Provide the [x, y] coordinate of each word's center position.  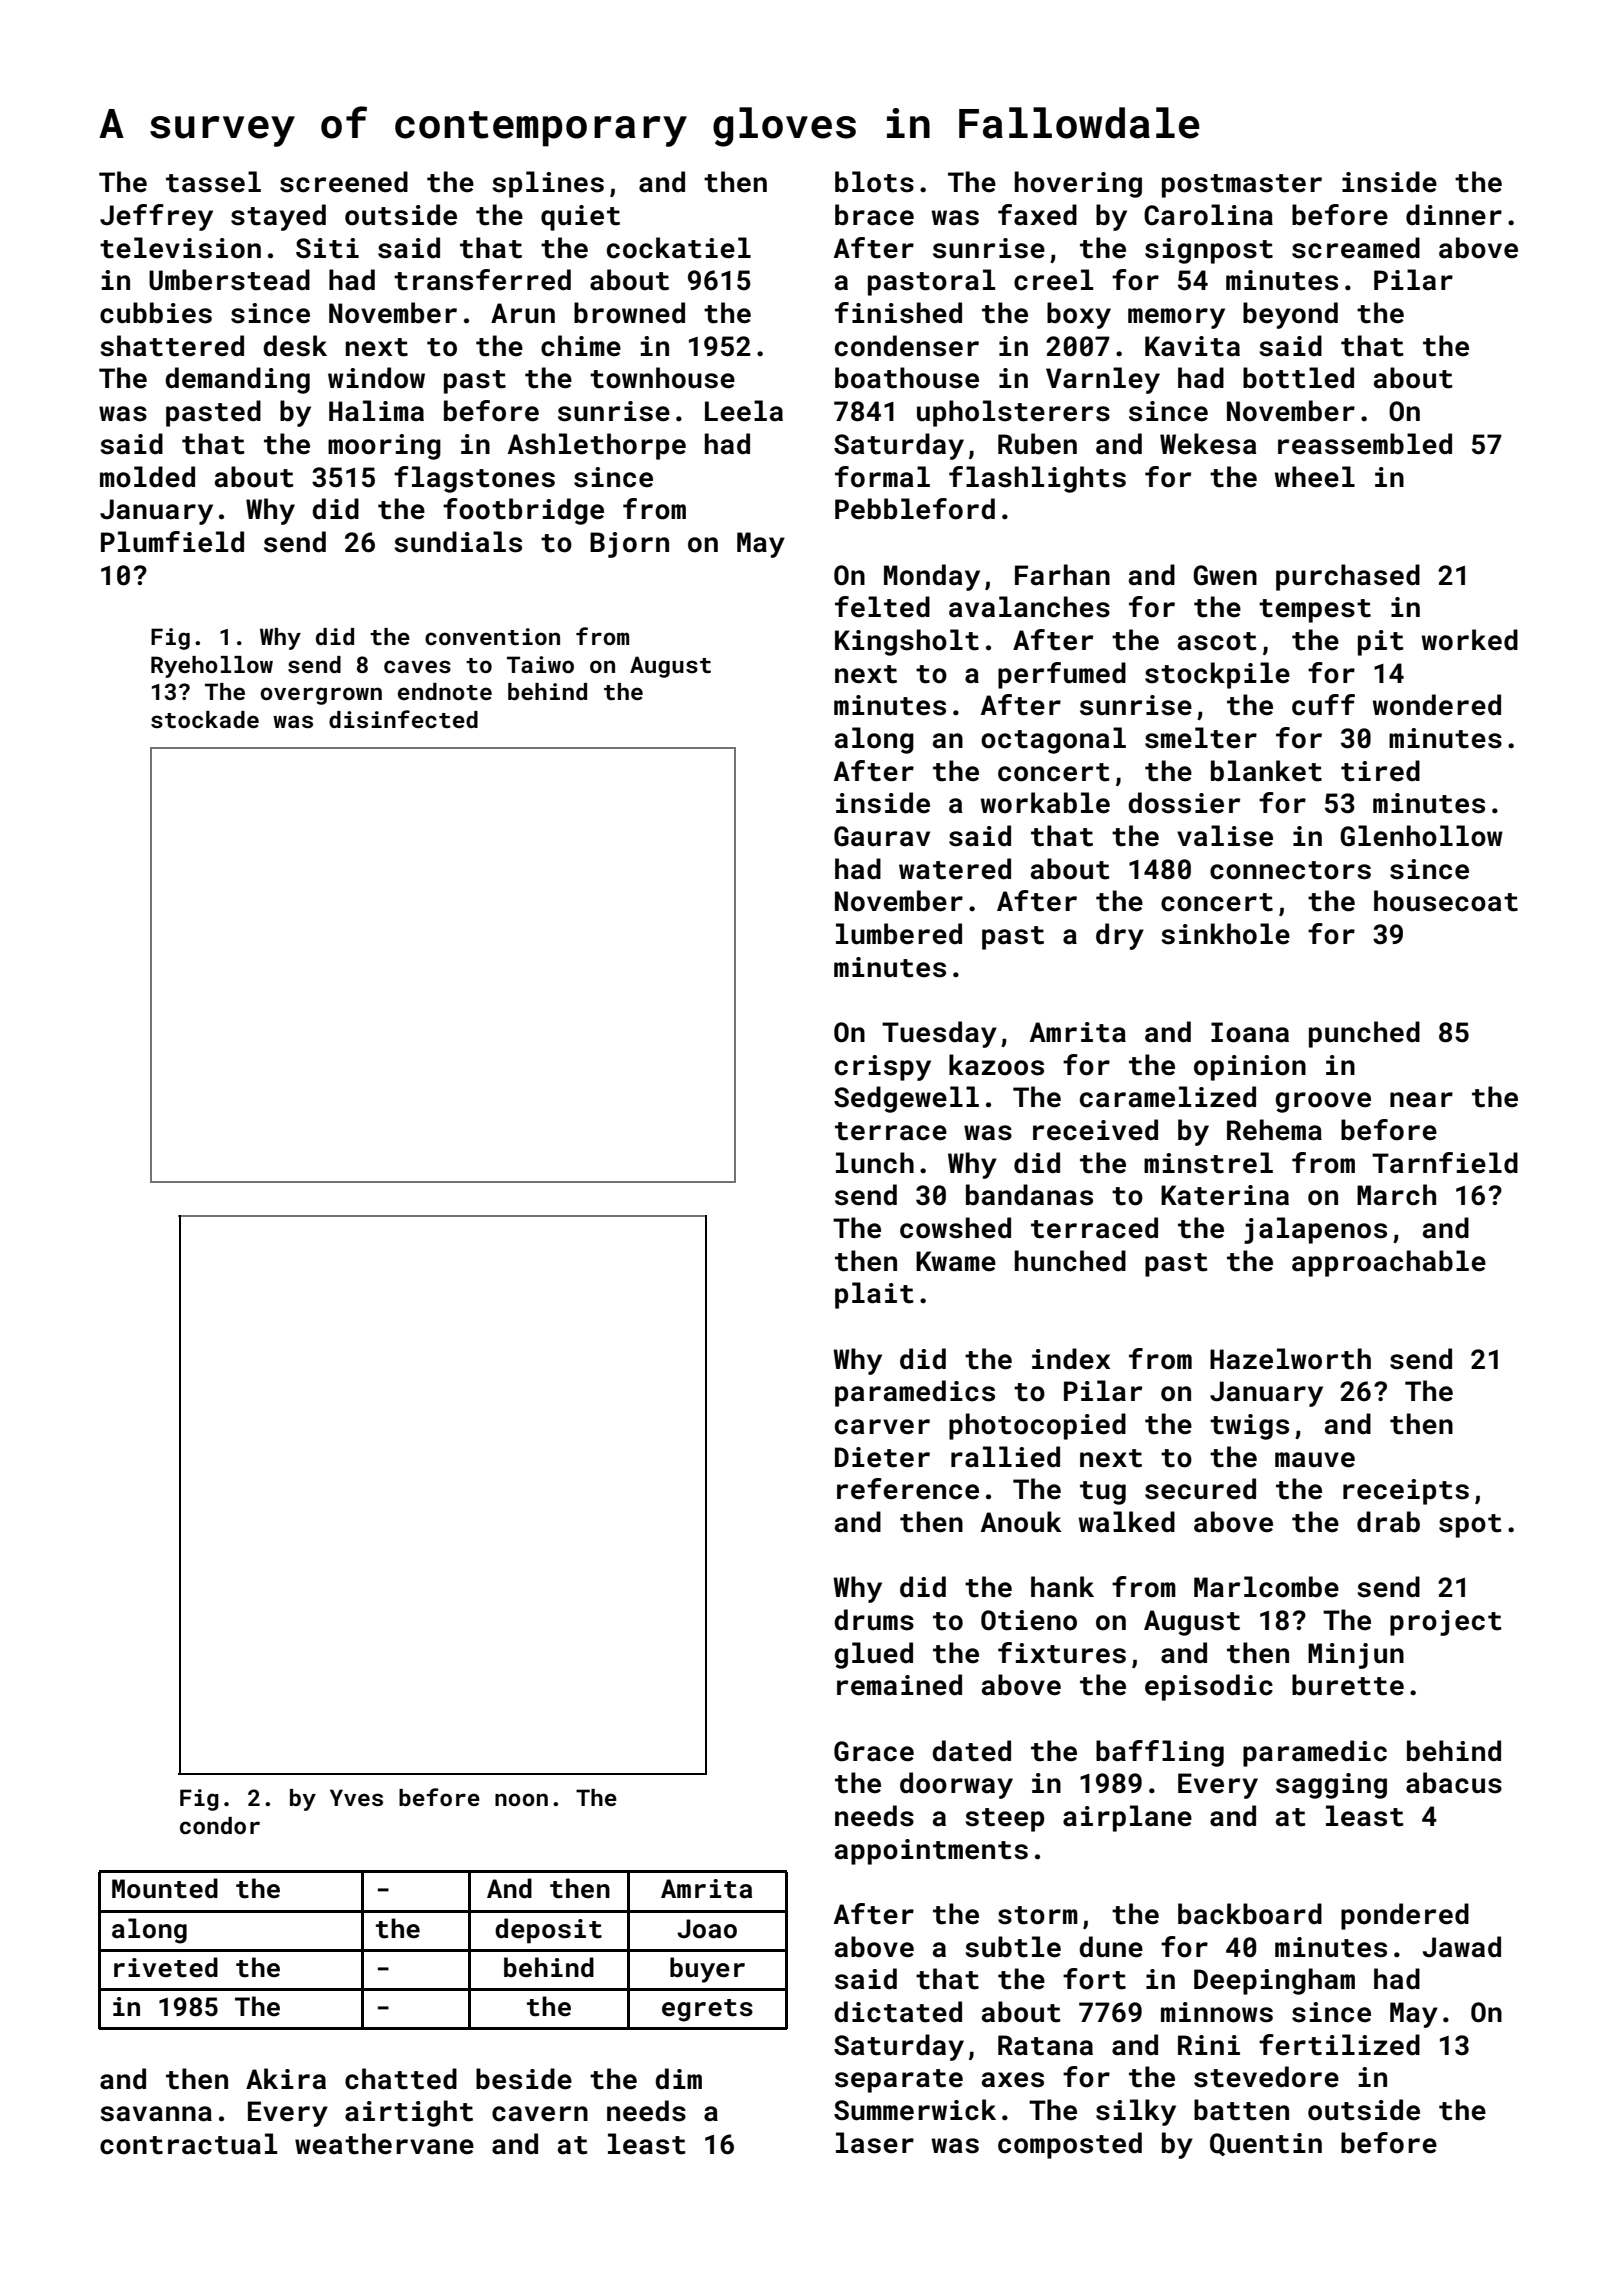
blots [874, 182]
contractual [188, 2144]
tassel [213, 182]
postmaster [1242, 186]
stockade [205, 719]
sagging [1331, 1786]
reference [908, 1489]
